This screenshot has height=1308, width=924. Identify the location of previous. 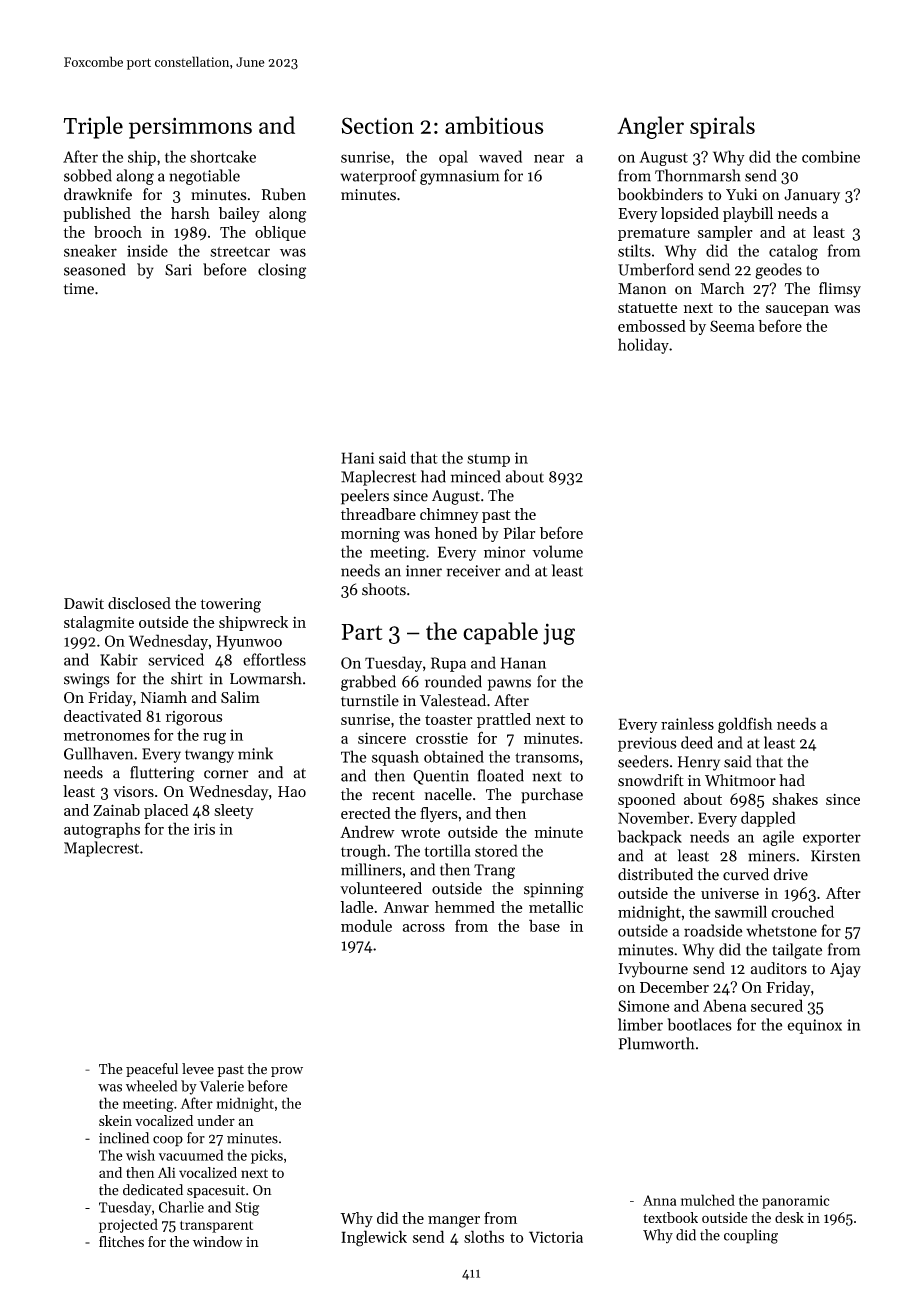
(647, 744).
